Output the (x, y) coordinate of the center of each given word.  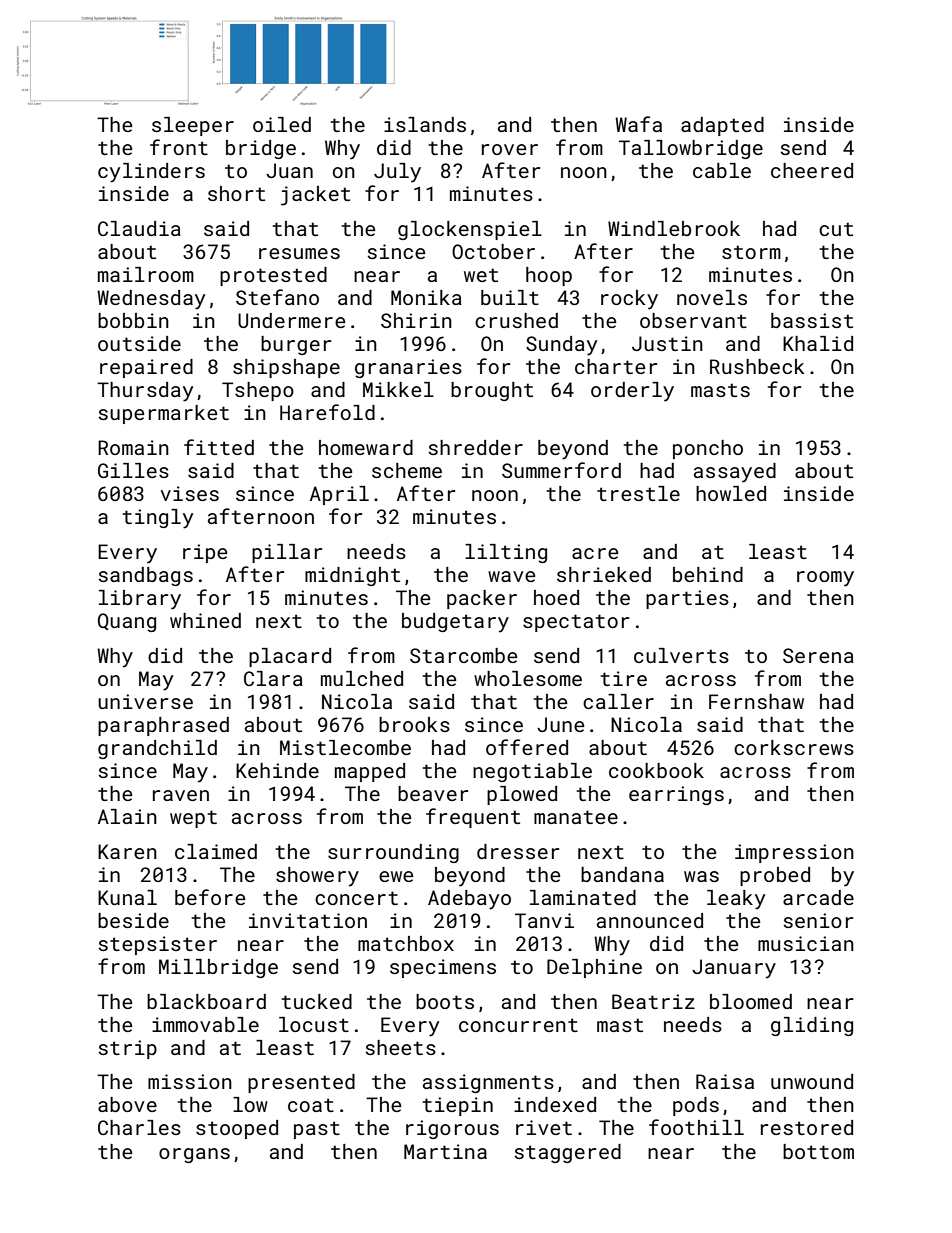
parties (687, 599)
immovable (205, 1024)
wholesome (528, 678)
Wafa (638, 124)
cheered (812, 170)
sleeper (193, 126)
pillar (287, 553)
